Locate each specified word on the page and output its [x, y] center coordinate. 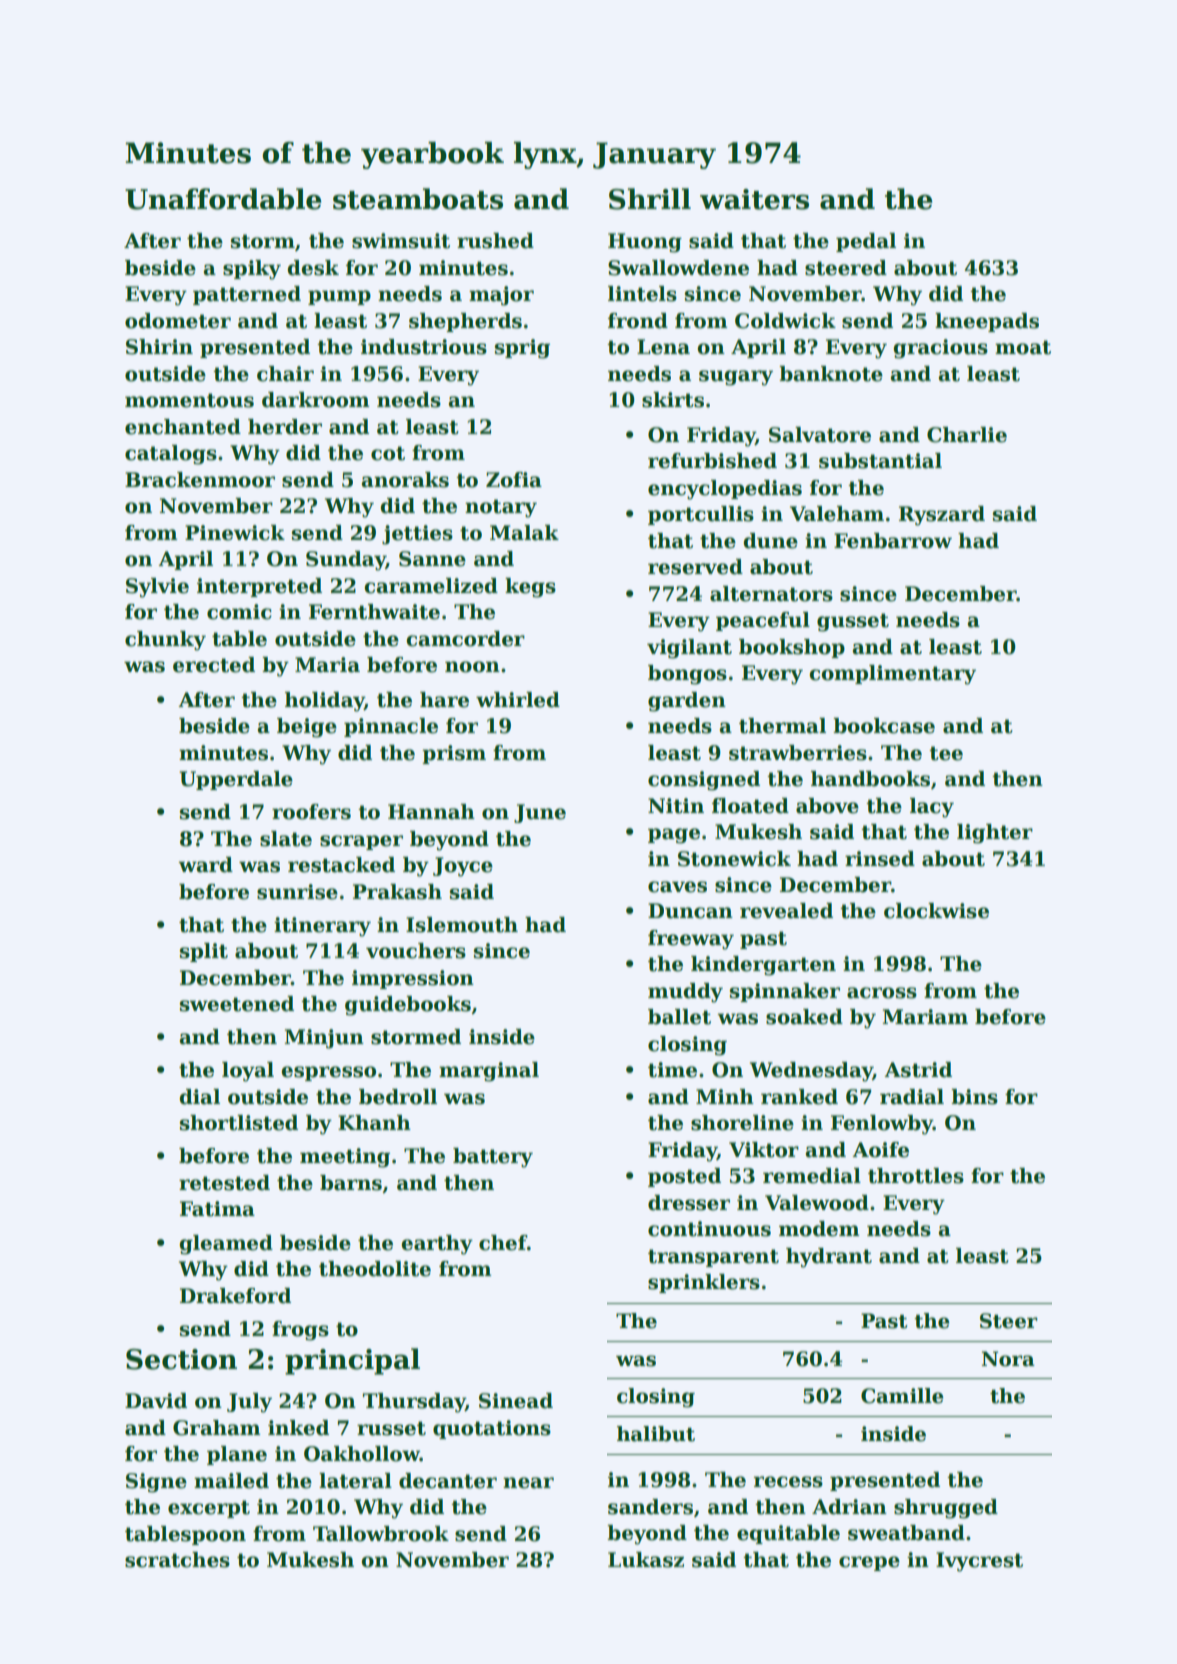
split [204, 952]
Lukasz [646, 1560]
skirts [673, 400]
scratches [177, 1560]
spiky [252, 270]
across [882, 993]
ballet [679, 1017]
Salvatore [820, 435]
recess [788, 1482]
